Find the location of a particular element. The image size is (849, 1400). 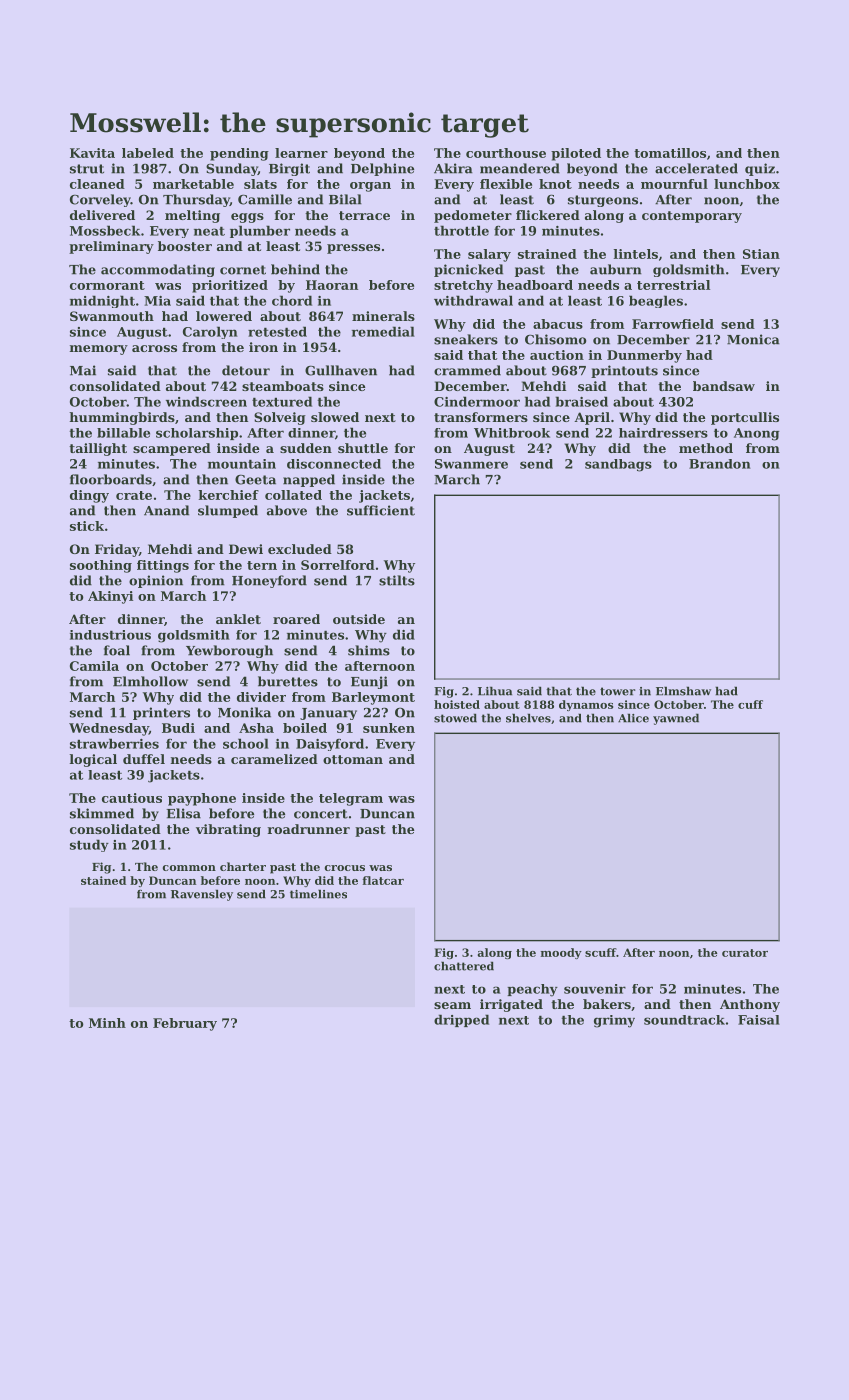

dripped is located at coordinates (461, 1020).
